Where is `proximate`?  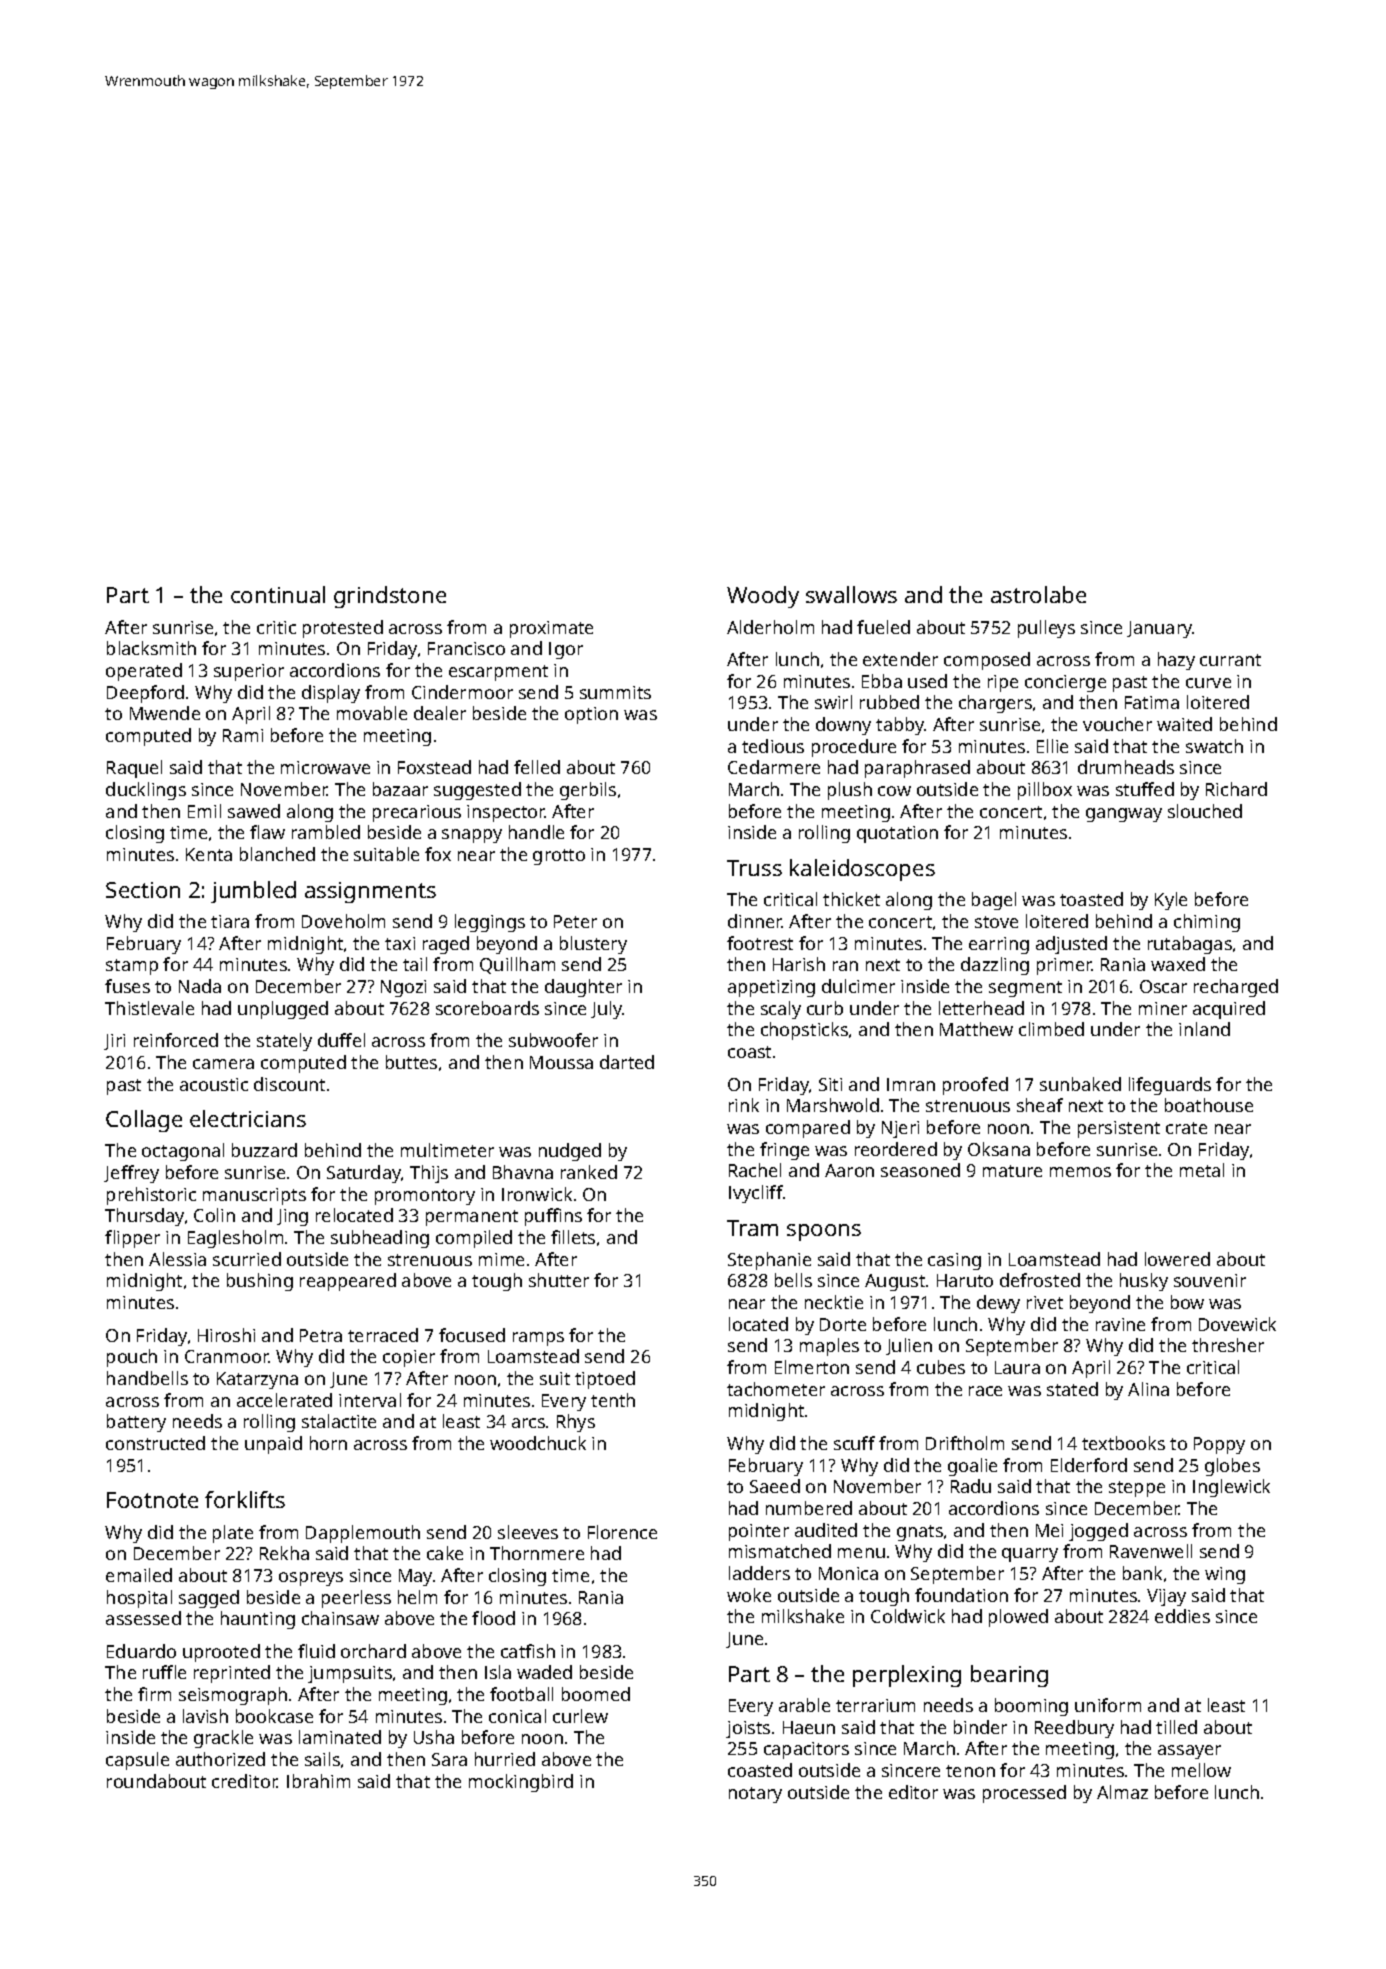
proximate is located at coordinates (551, 629).
